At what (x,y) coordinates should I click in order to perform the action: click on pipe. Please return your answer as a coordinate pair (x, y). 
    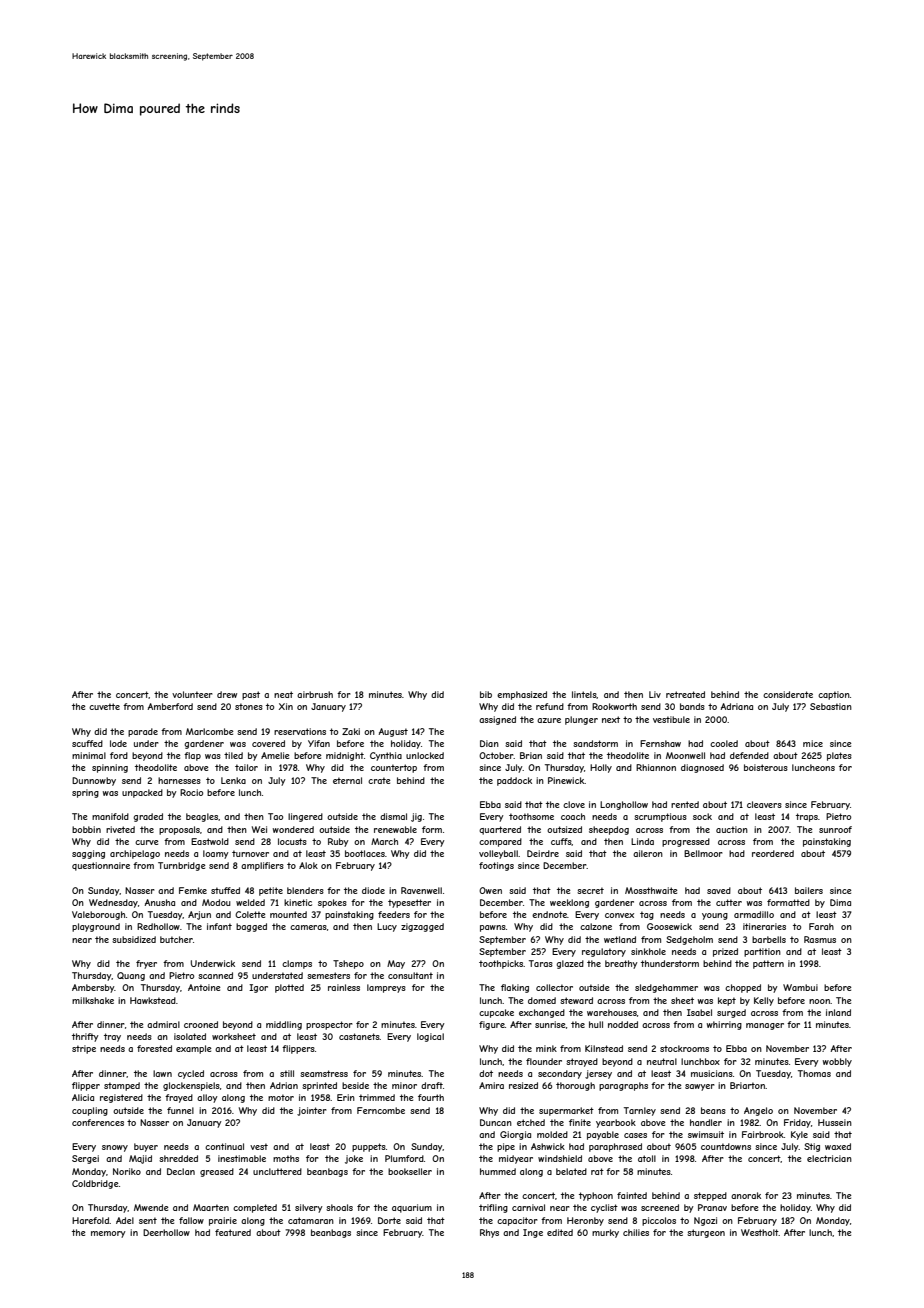
    Looking at the image, I should click on (506, 1147).
